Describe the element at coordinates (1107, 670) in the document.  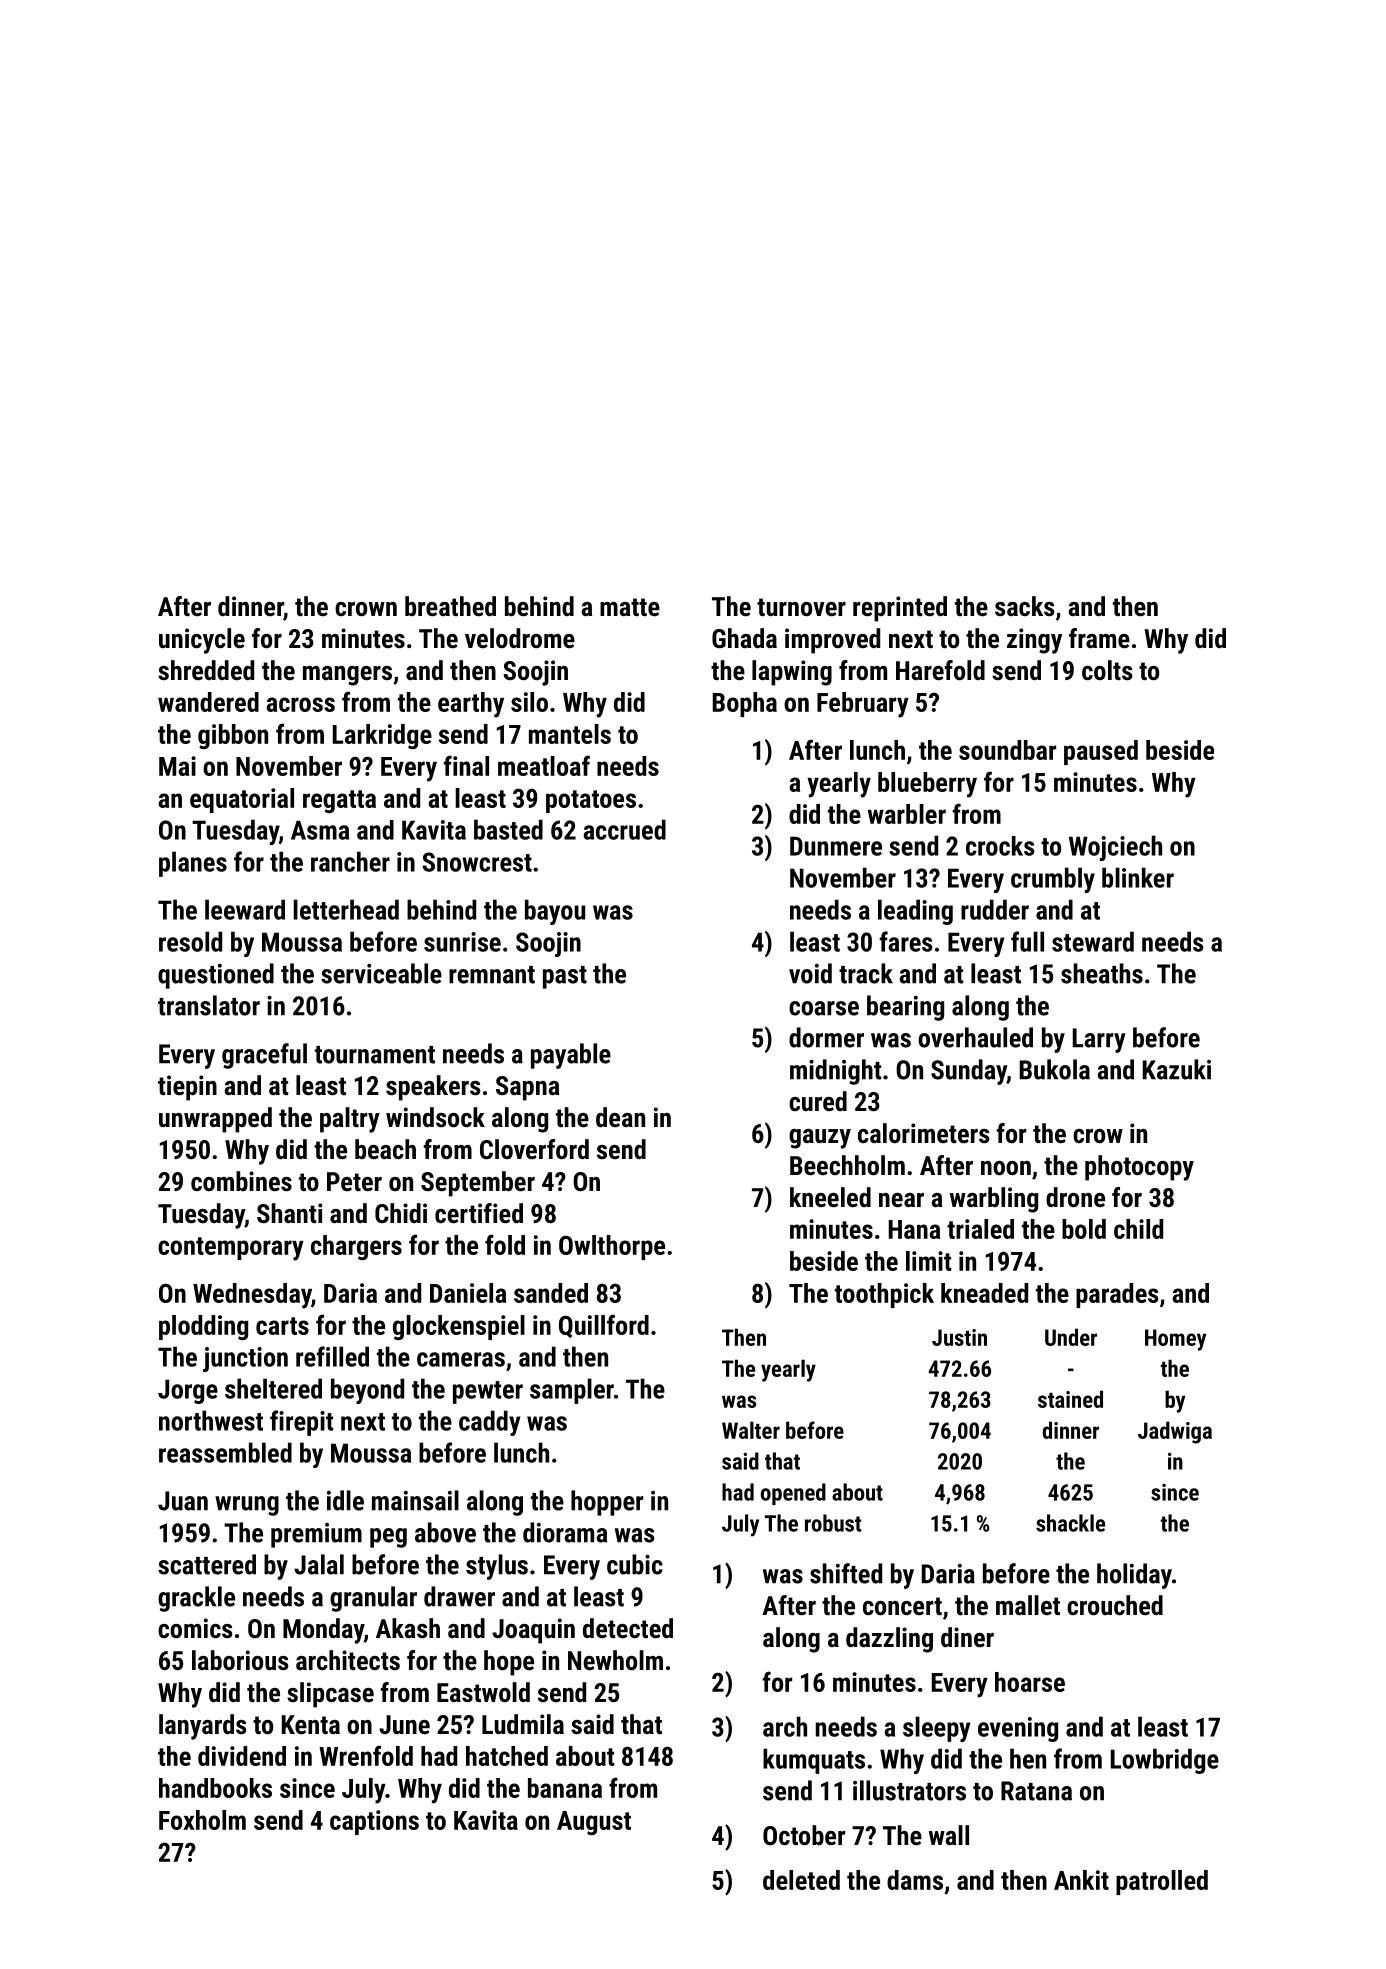
I see `colts` at that location.
